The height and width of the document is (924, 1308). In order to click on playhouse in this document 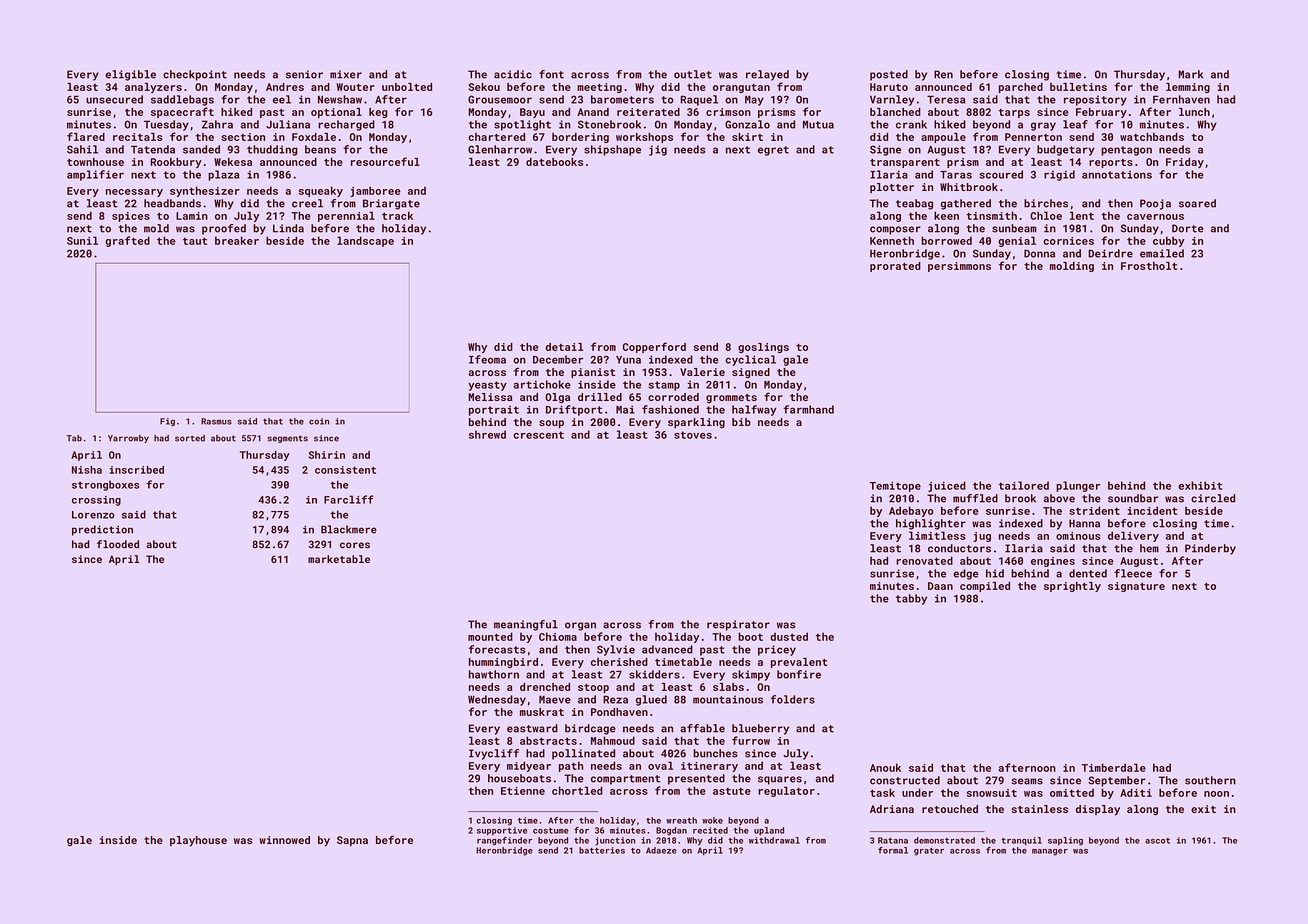, I will do `click(198, 841)`.
